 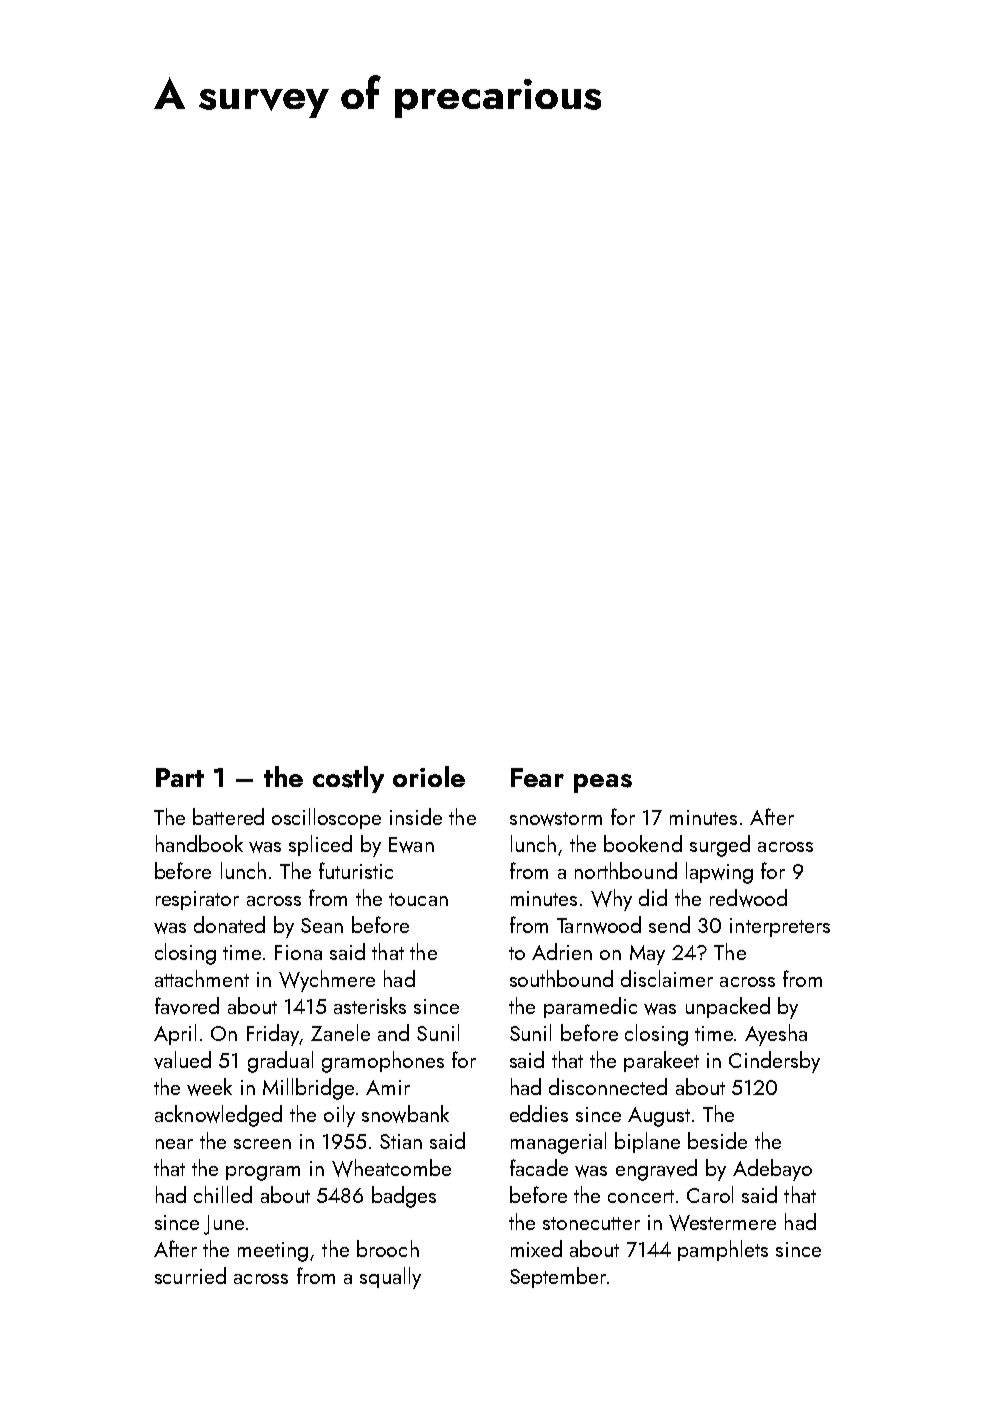 I want to click on toucan, so click(x=418, y=899).
